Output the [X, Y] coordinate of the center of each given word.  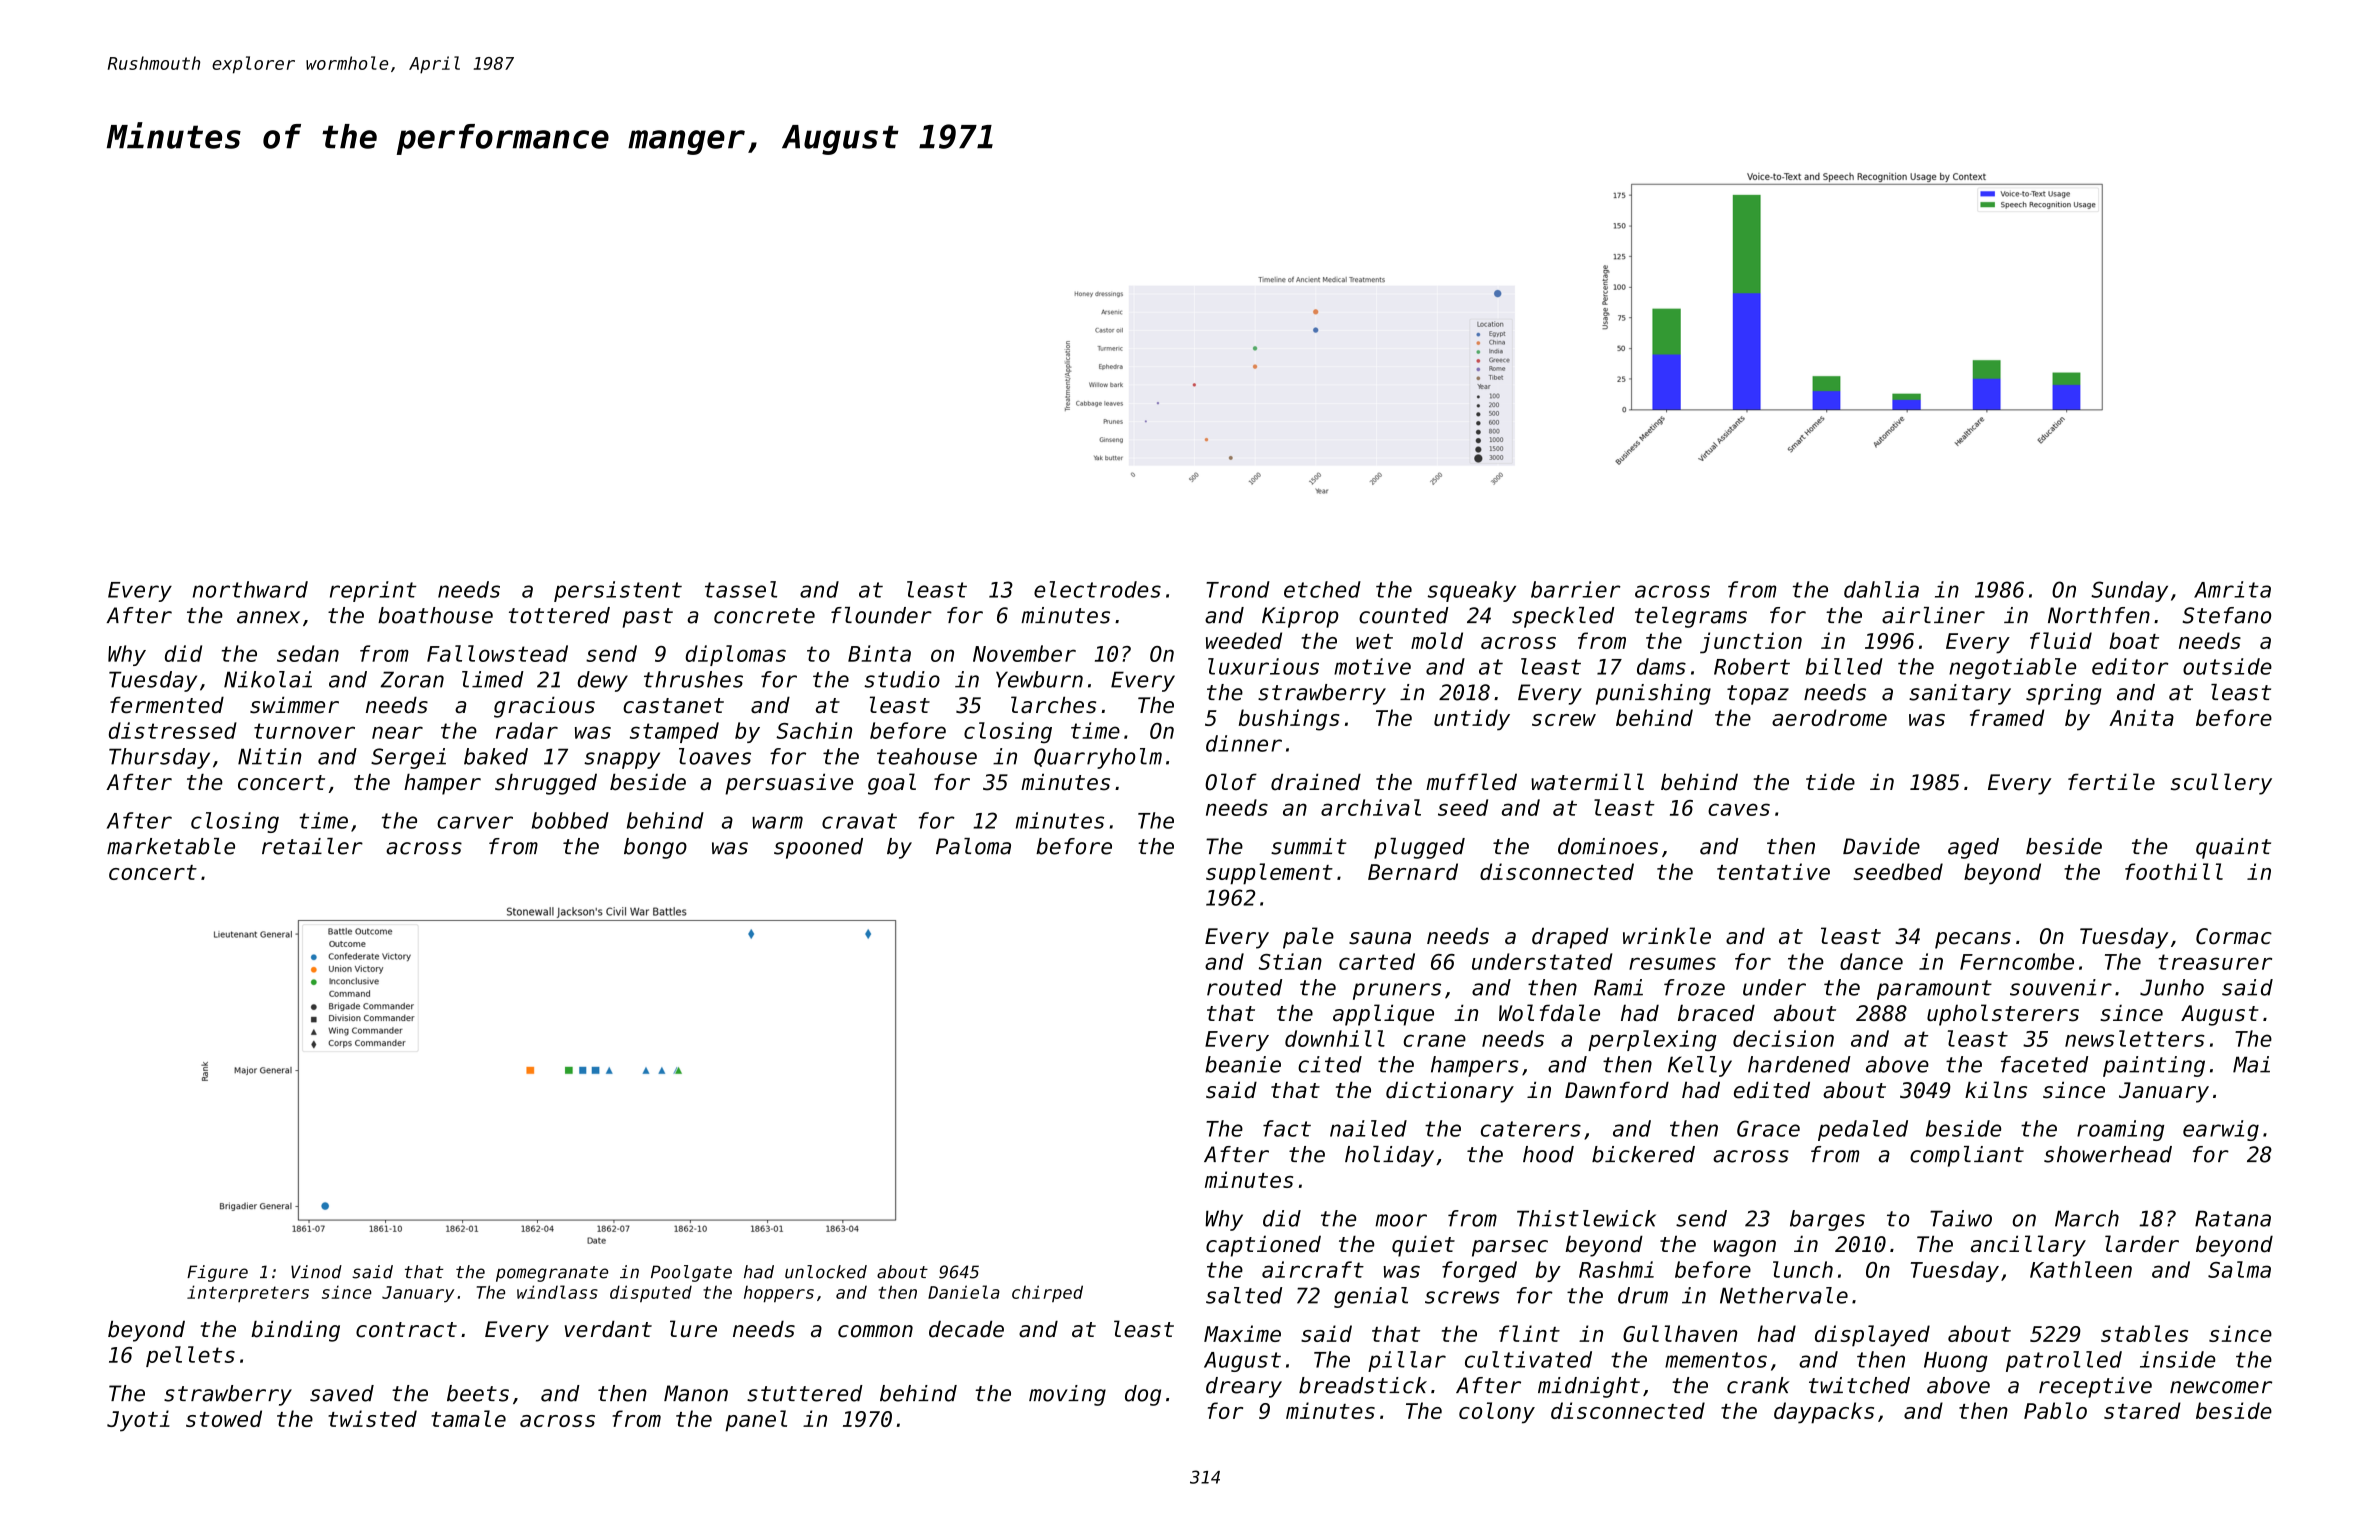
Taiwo [1961, 1218]
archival [1371, 807]
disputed [651, 1293]
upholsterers [2003, 1015]
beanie [1243, 1064]
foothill [2174, 871]
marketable [171, 846]
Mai [2251, 1064]
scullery [2221, 784]
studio [902, 679]
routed [1244, 987]
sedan [308, 653]
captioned [1263, 1246]
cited [1330, 1064]
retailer [312, 846]
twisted [372, 1418]
